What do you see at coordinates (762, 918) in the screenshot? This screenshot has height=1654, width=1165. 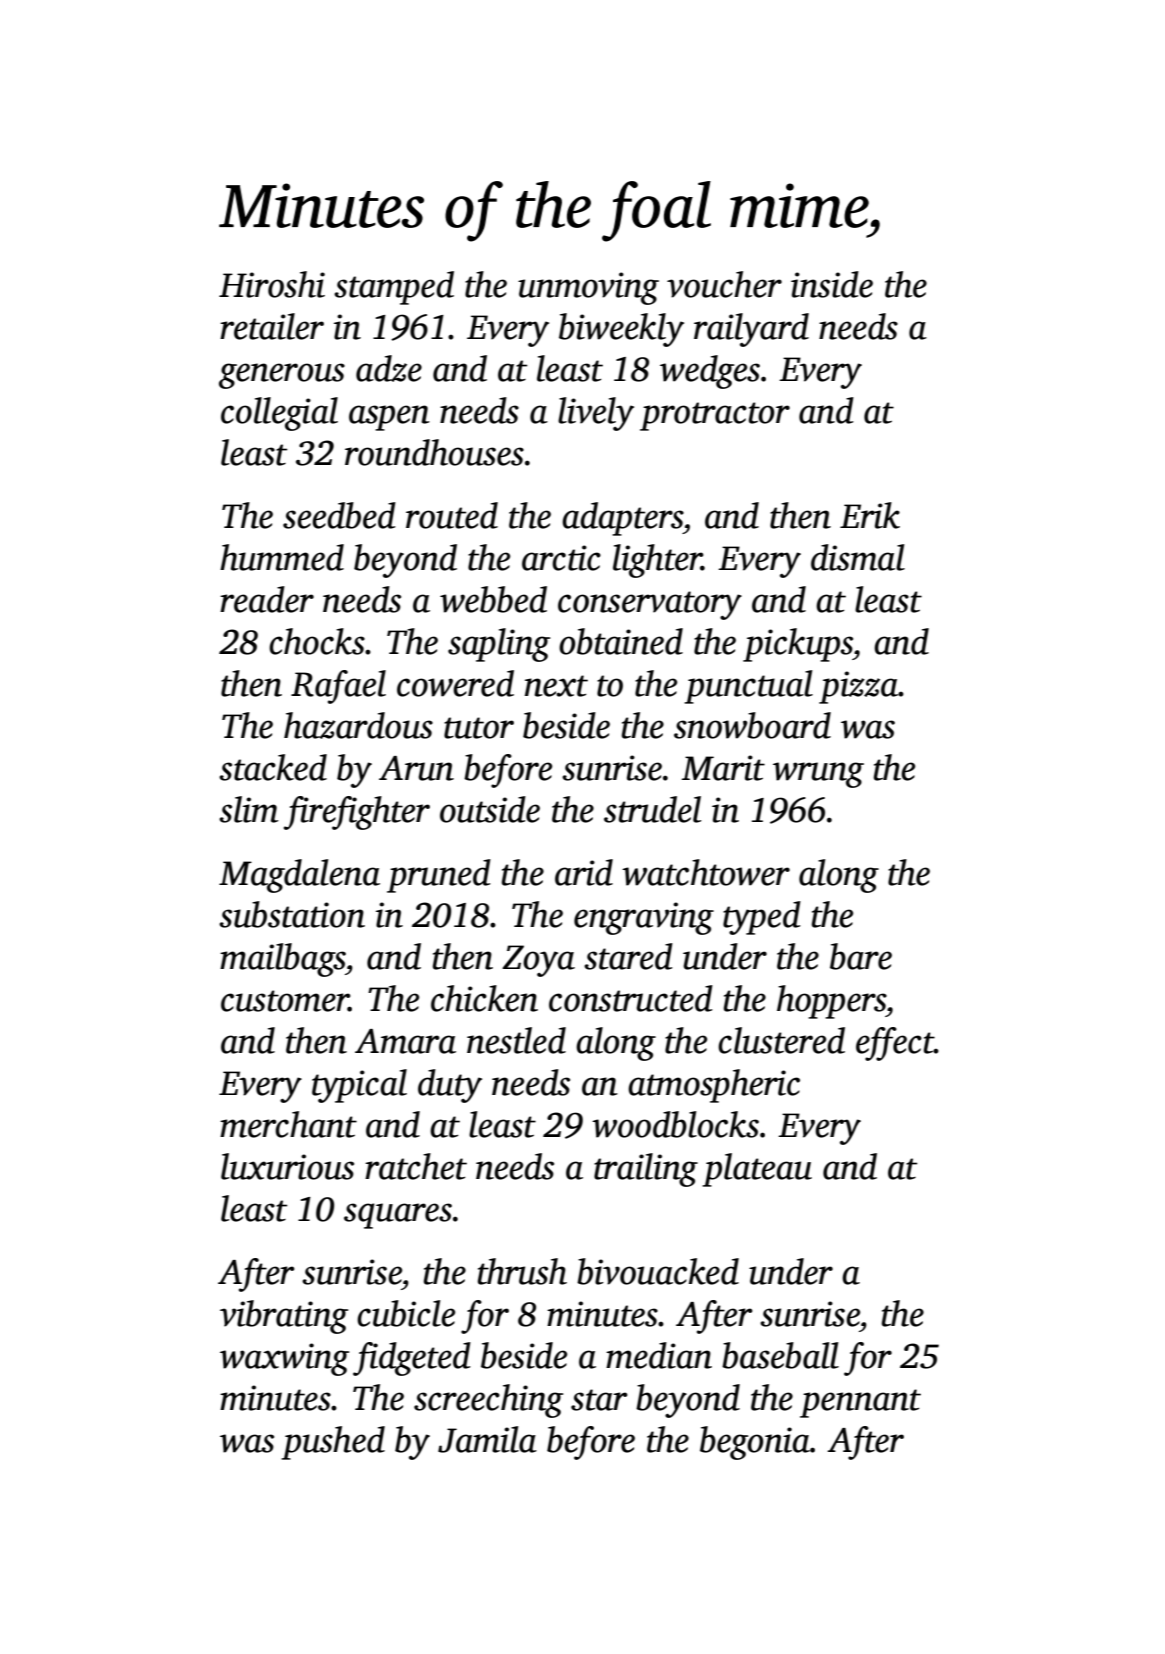 I see `typed` at bounding box center [762, 918].
